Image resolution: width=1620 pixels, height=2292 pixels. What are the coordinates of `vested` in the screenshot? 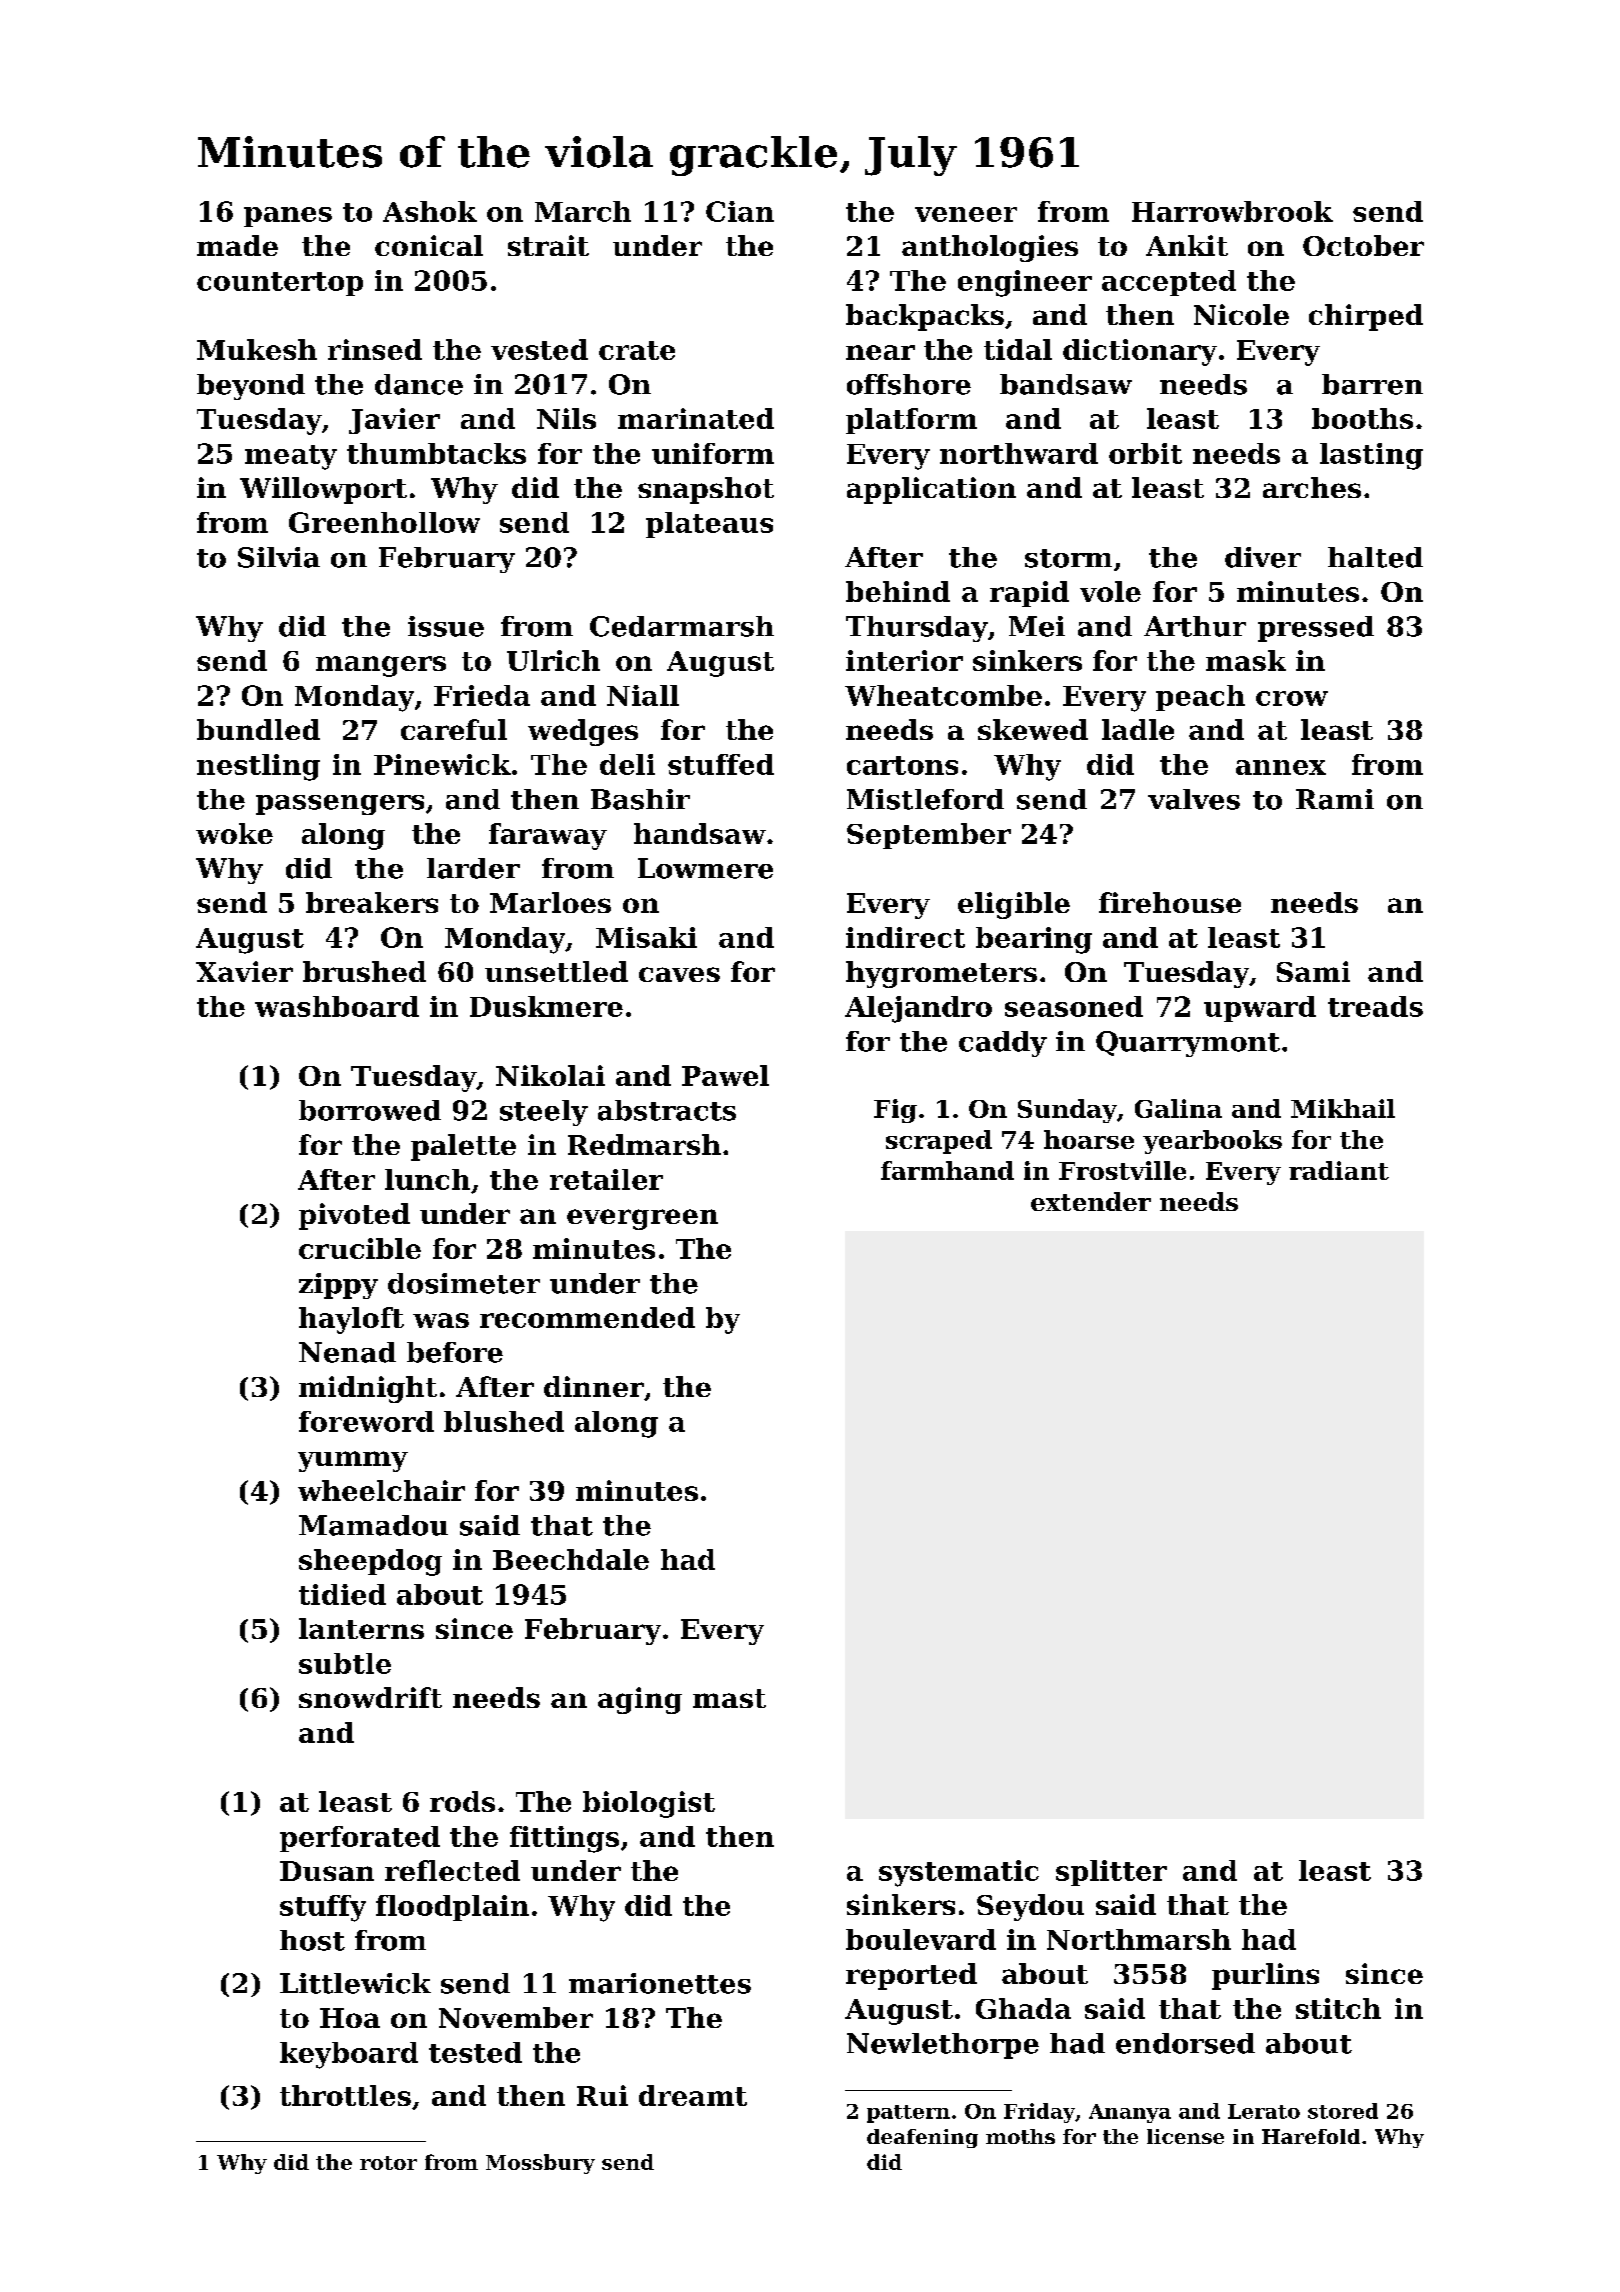 It's located at (539, 349).
